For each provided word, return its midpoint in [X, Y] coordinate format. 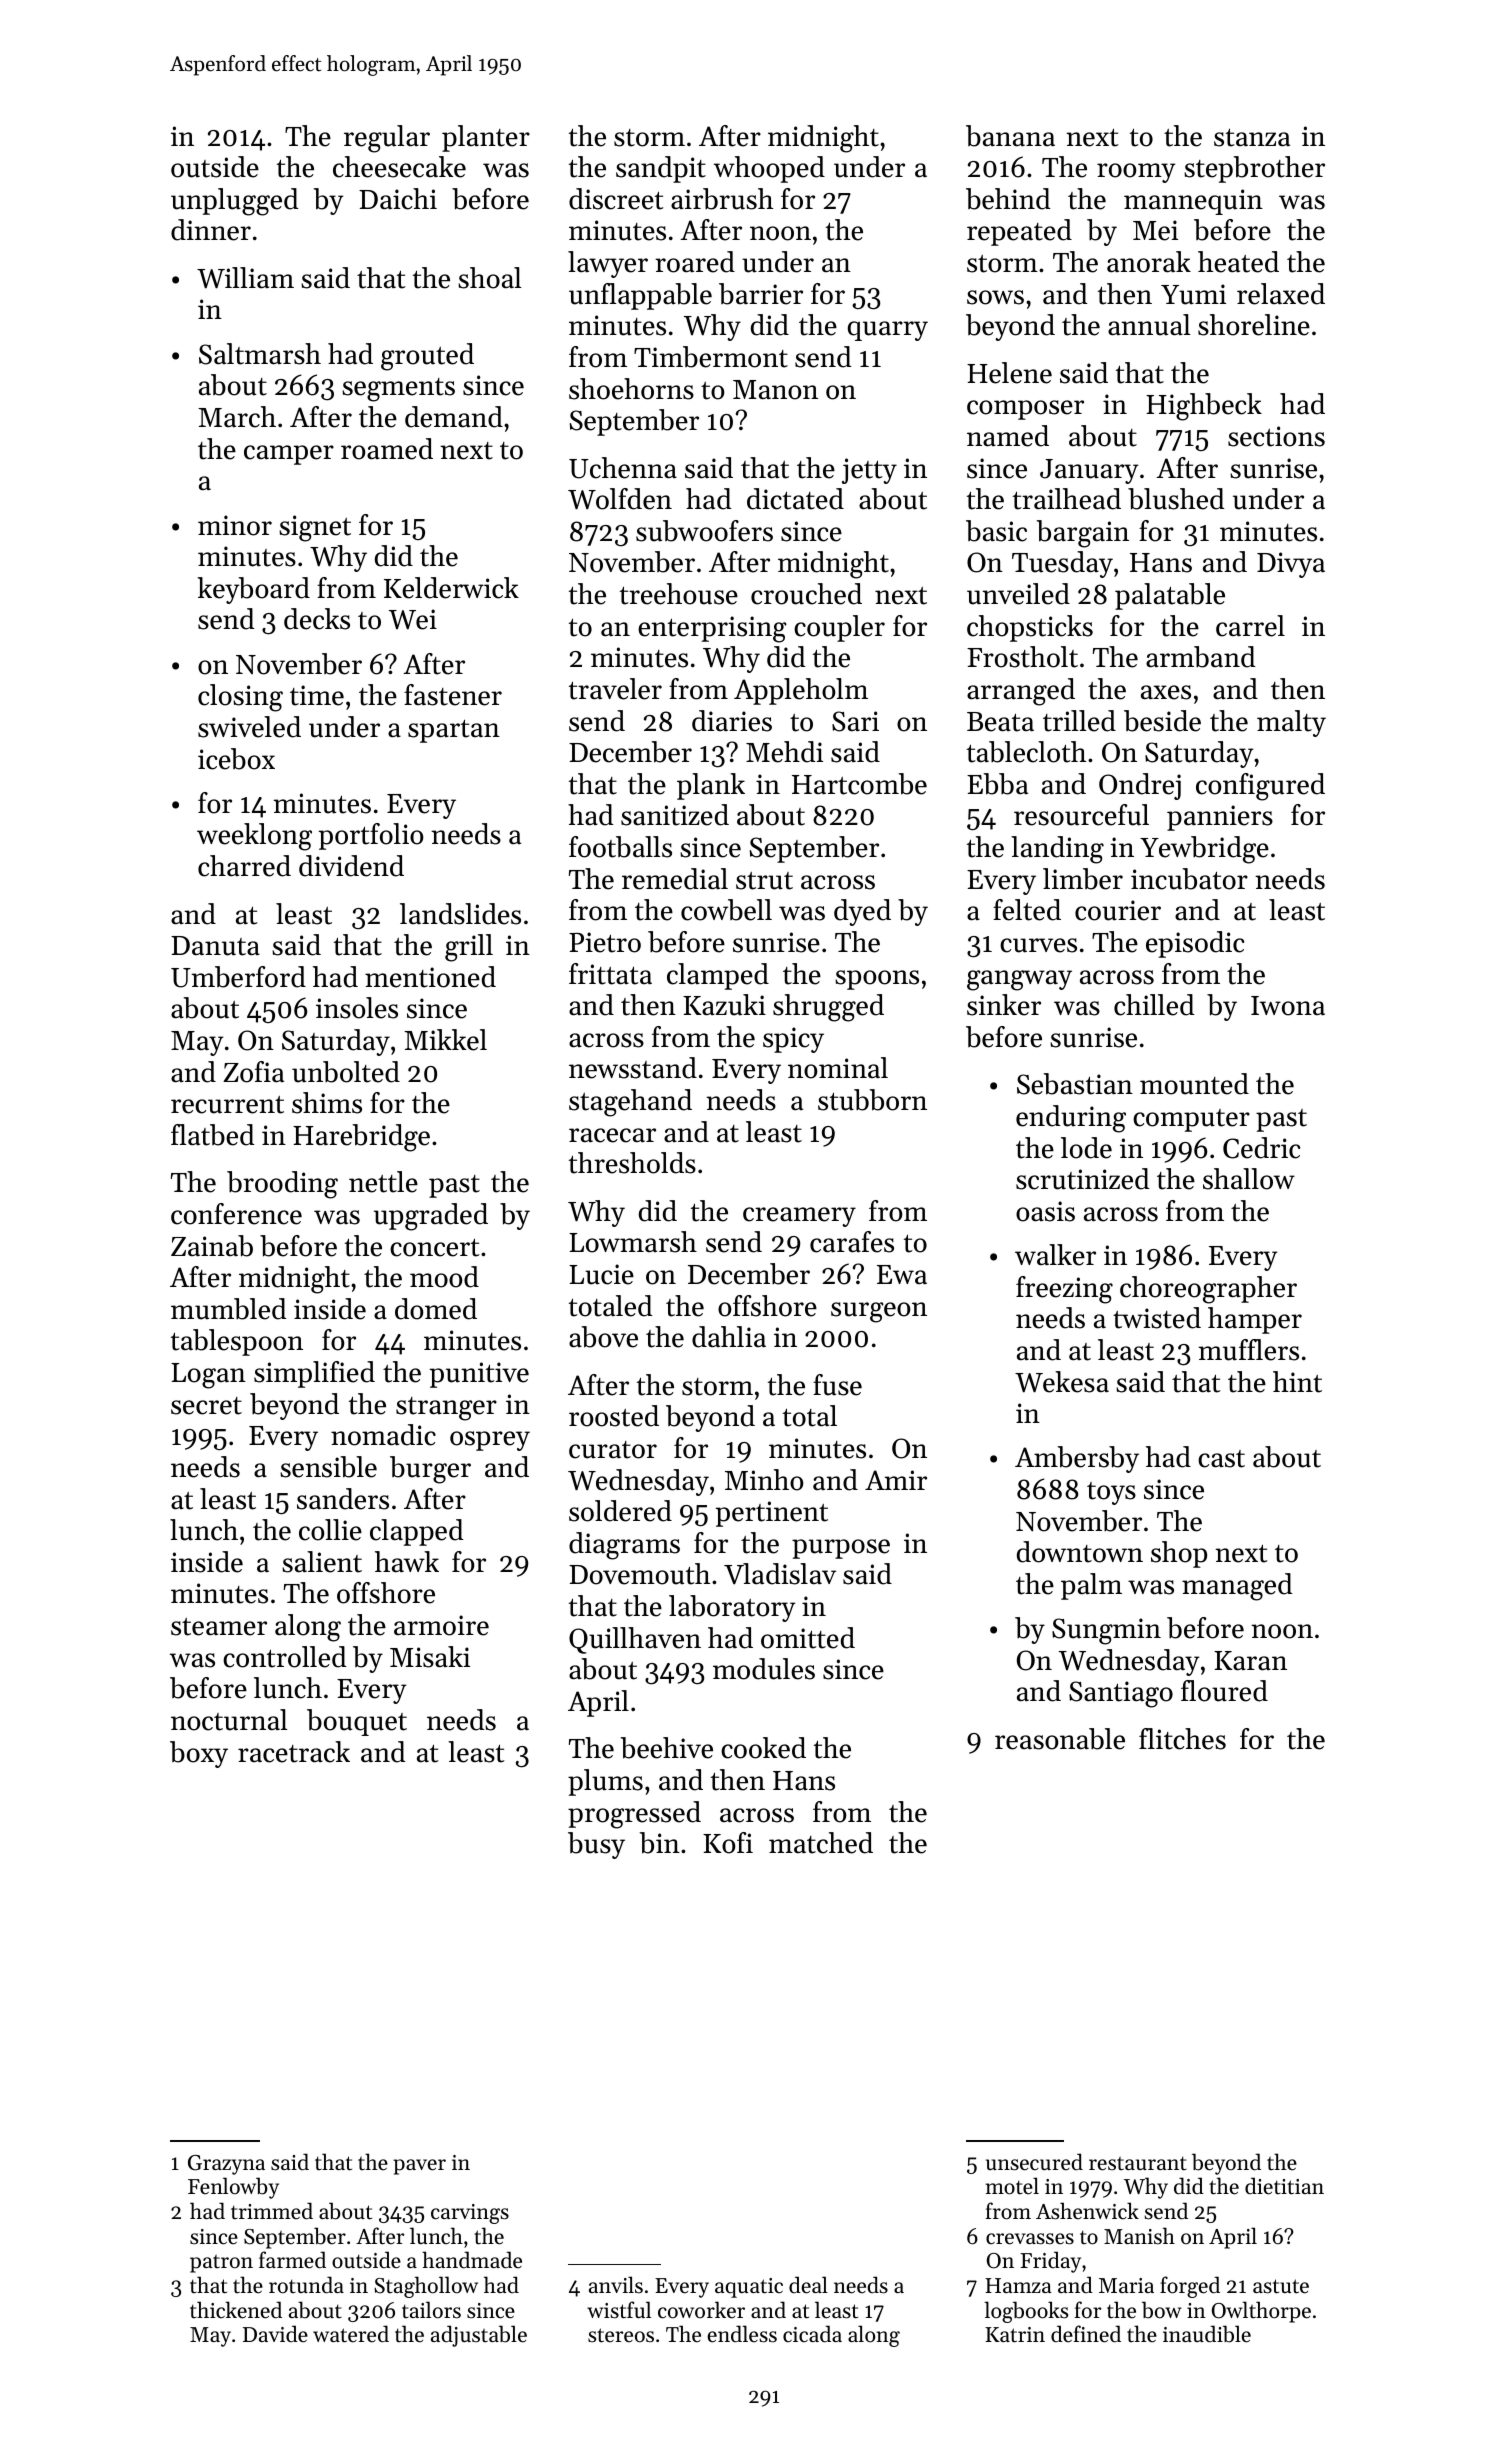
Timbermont [711, 357]
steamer [219, 1627]
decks [317, 619]
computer [1191, 1120]
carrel [1250, 626]
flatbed [212, 1135]
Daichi [398, 199]
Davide [275, 2334]
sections [1276, 436]
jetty [869, 471]
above [603, 1337]
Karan [1250, 1661]
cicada [812, 2334]
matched [821, 1843]
